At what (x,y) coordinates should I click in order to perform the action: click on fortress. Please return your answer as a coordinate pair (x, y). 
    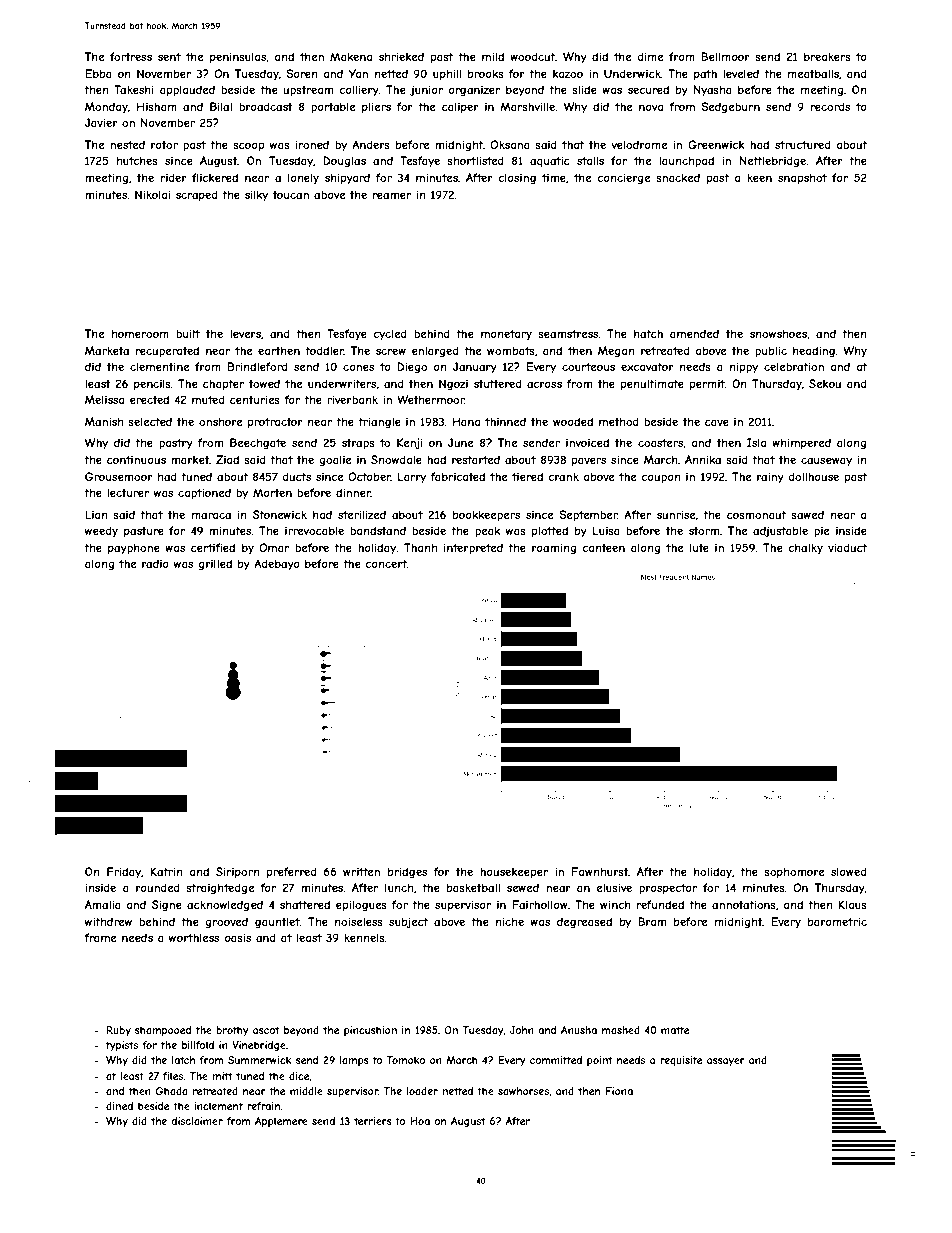
    Looking at the image, I should click on (131, 56).
